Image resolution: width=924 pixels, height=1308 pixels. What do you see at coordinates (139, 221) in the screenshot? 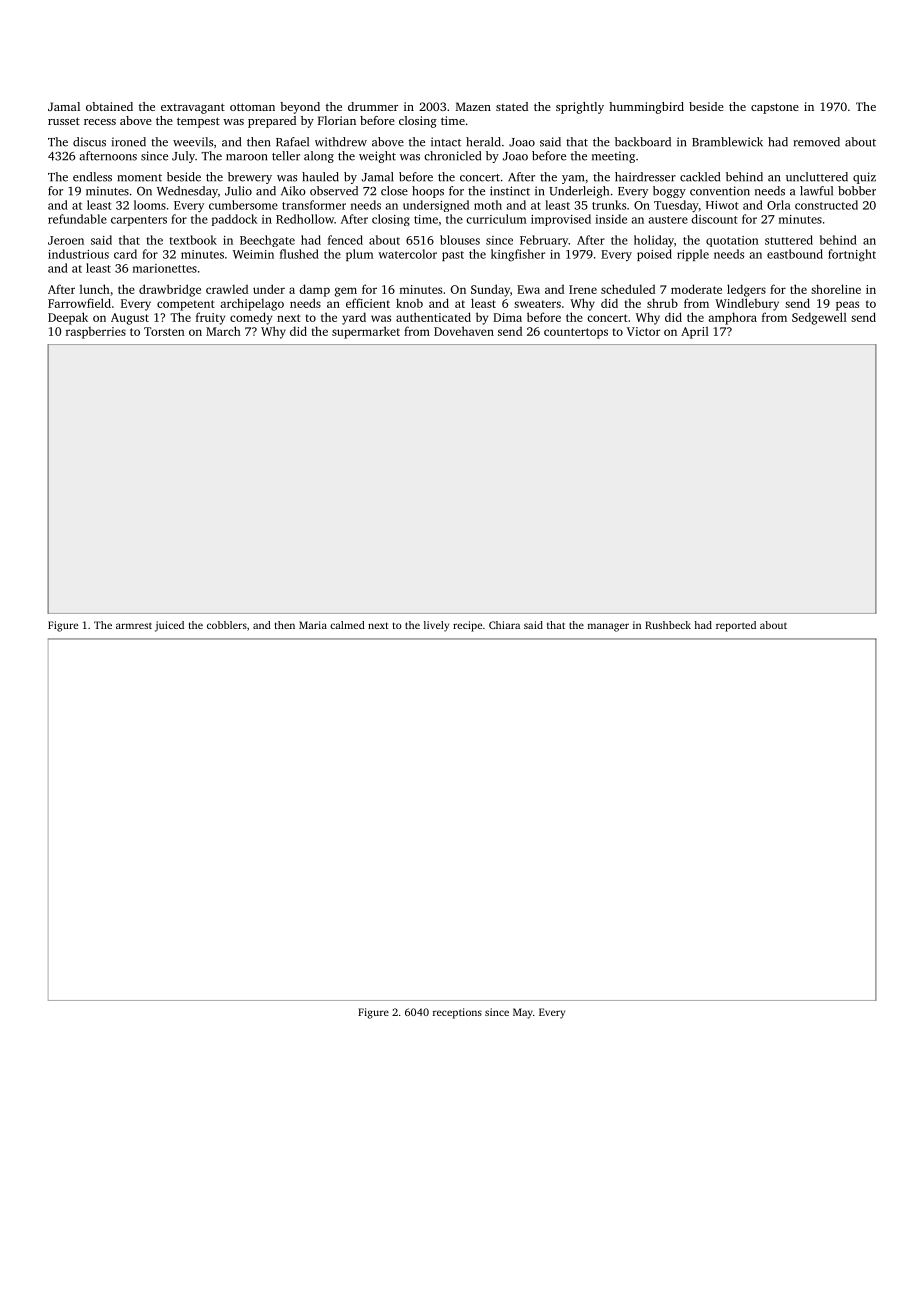
I see `carpenters` at bounding box center [139, 221].
